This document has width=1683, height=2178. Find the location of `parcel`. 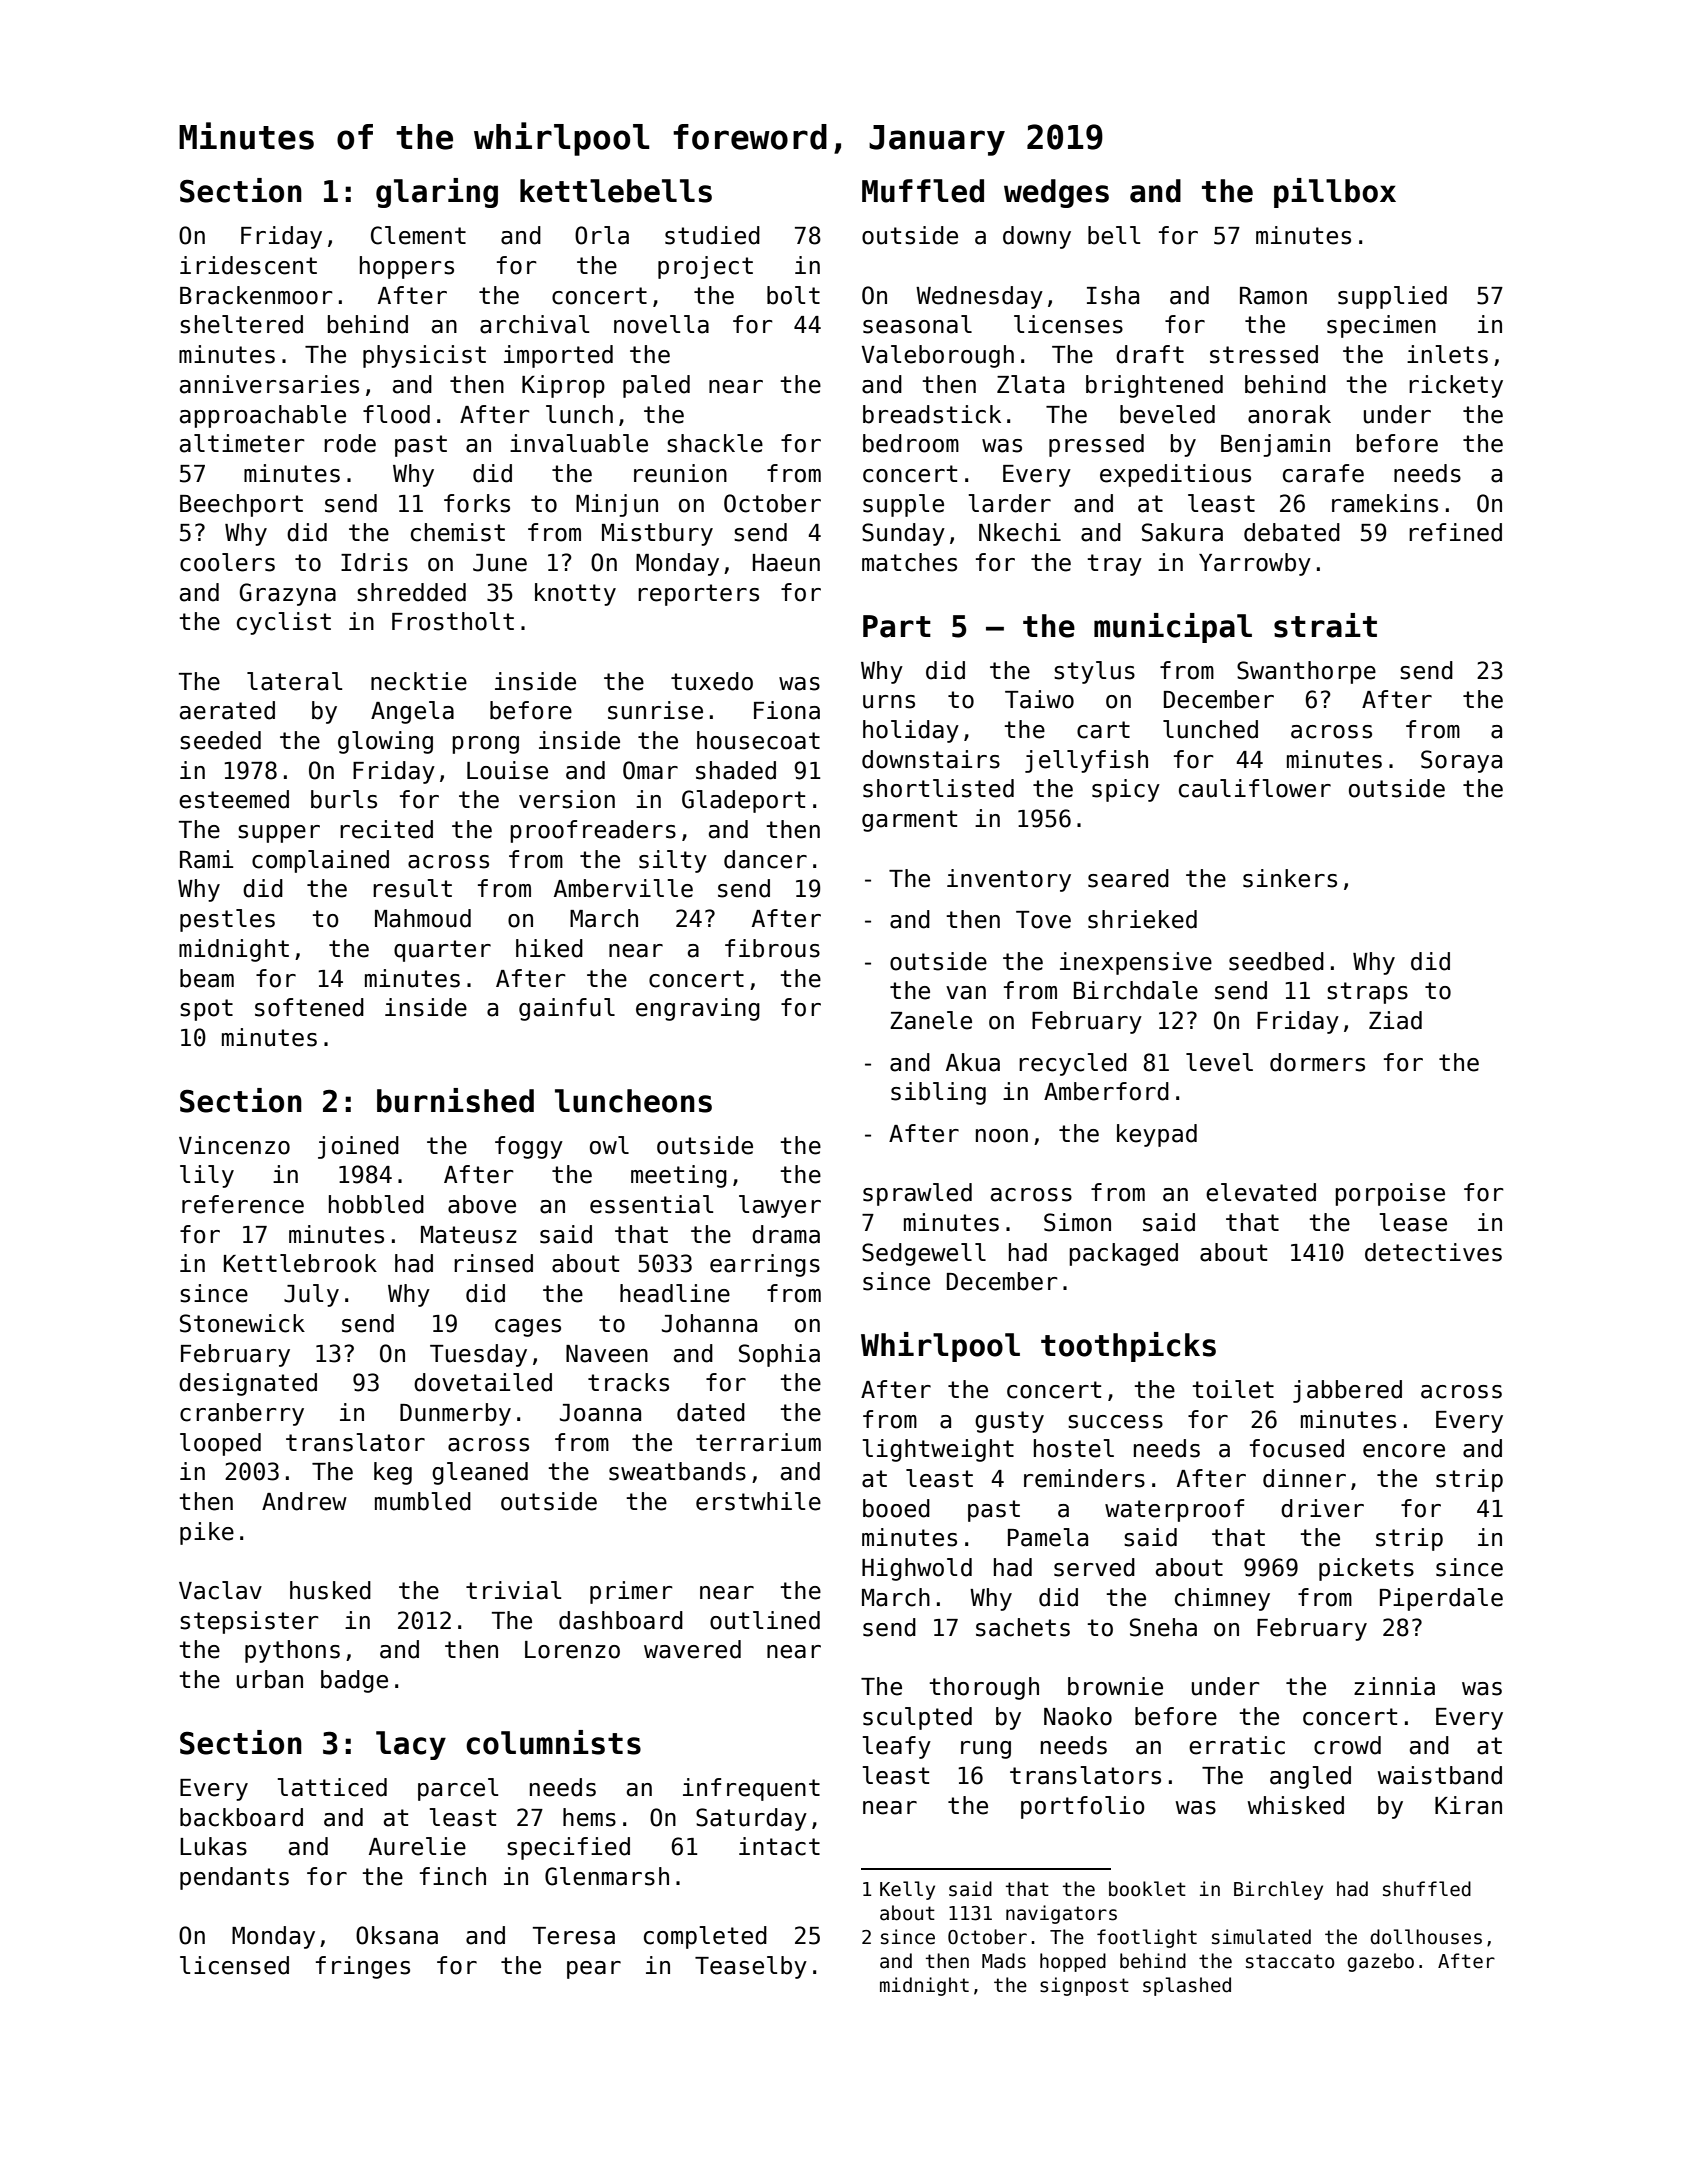

parcel is located at coordinates (458, 1789).
